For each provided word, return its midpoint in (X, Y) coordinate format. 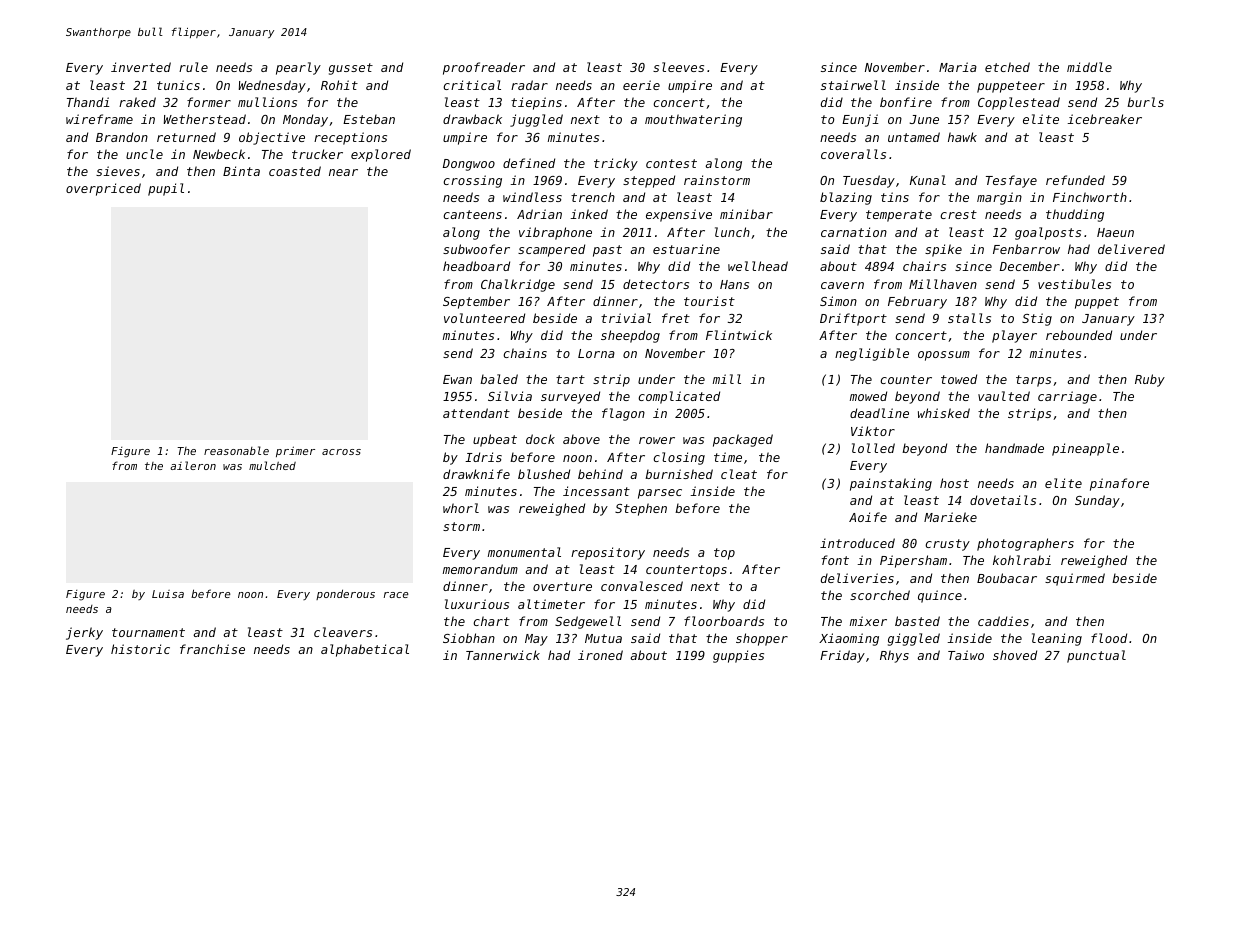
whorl (461, 508)
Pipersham (913, 561)
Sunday (1097, 501)
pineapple (1085, 449)
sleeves (678, 67)
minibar (746, 214)
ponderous (345, 594)
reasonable (236, 450)
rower (657, 440)
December (1030, 266)
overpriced (103, 189)
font (835, 560)
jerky (84, 633)
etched (1007, 67)
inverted (141, 67)
